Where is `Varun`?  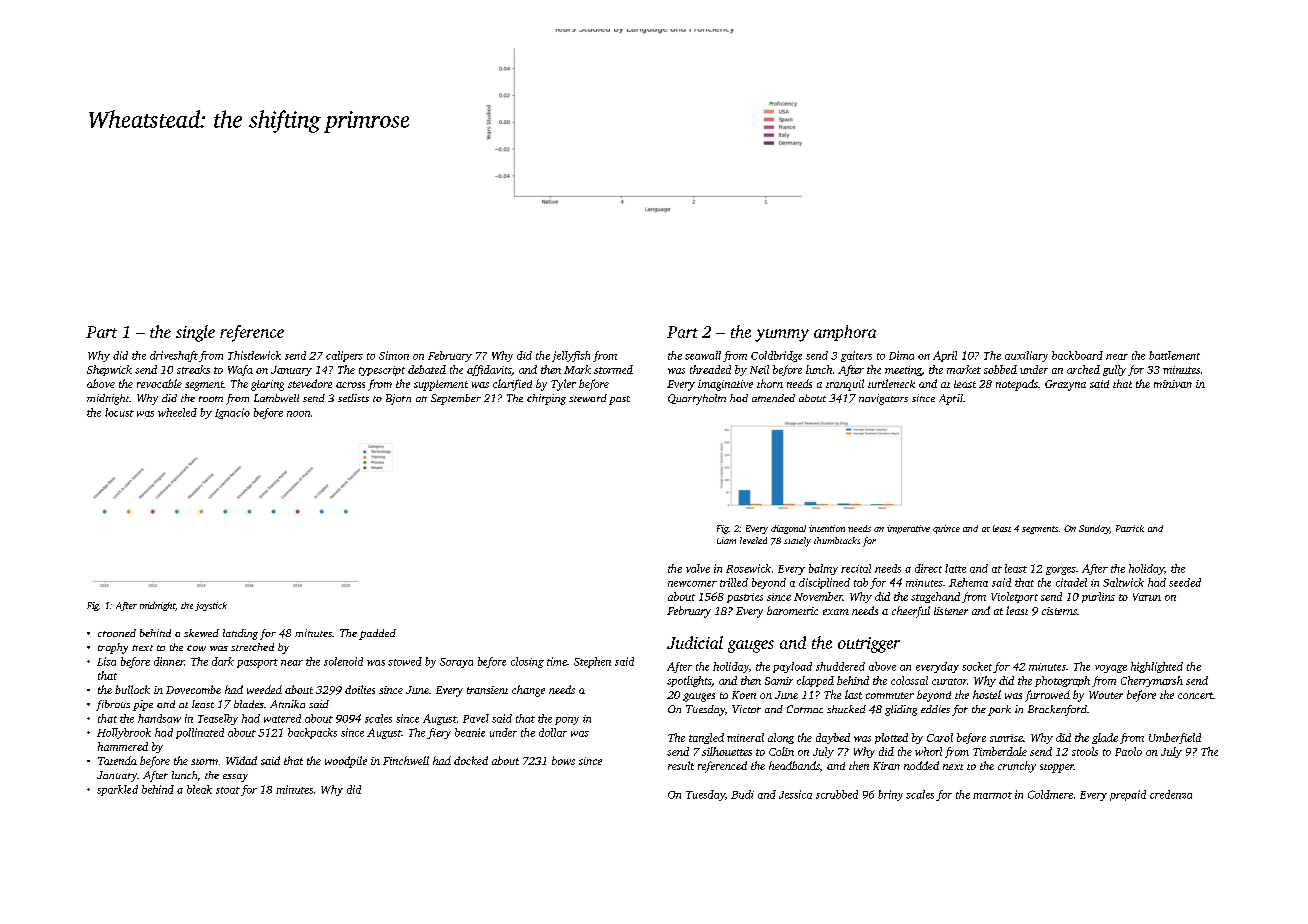
Varun is located at coordinates (1147, 597).
